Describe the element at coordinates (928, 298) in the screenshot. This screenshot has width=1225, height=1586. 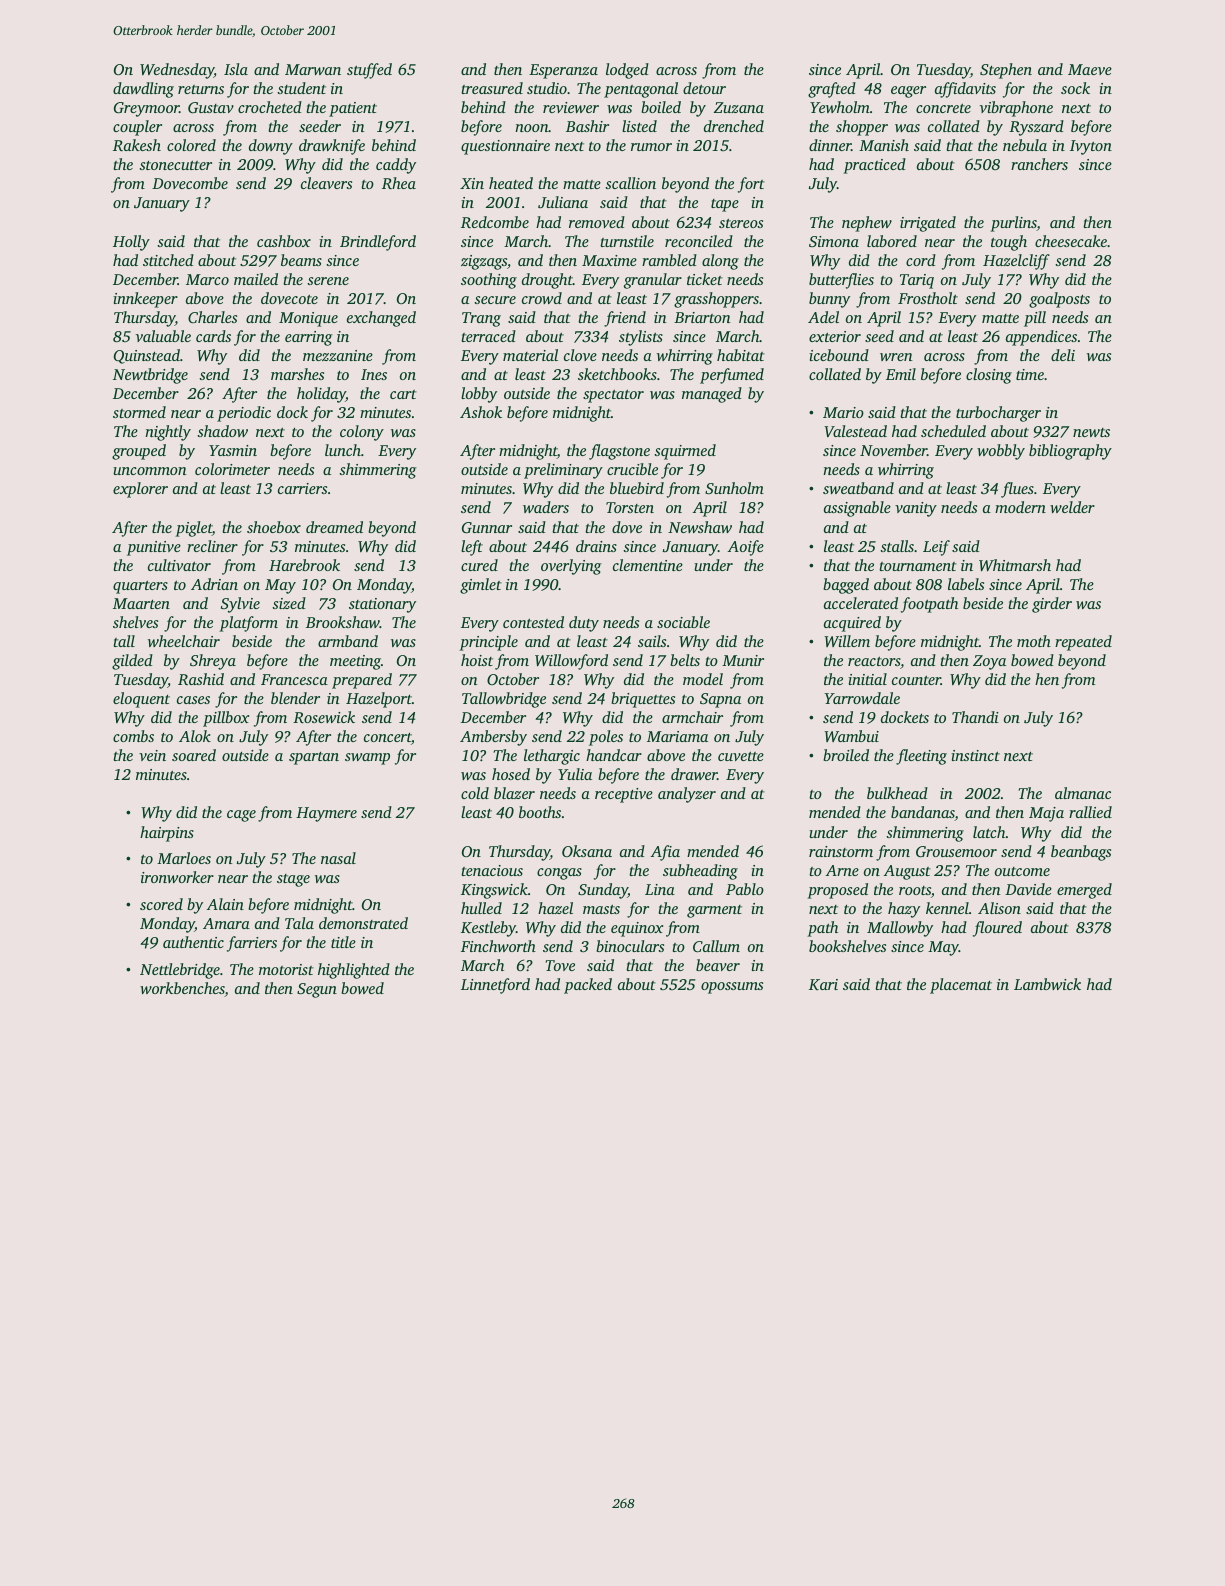
I see `Frostholt` at that location.
